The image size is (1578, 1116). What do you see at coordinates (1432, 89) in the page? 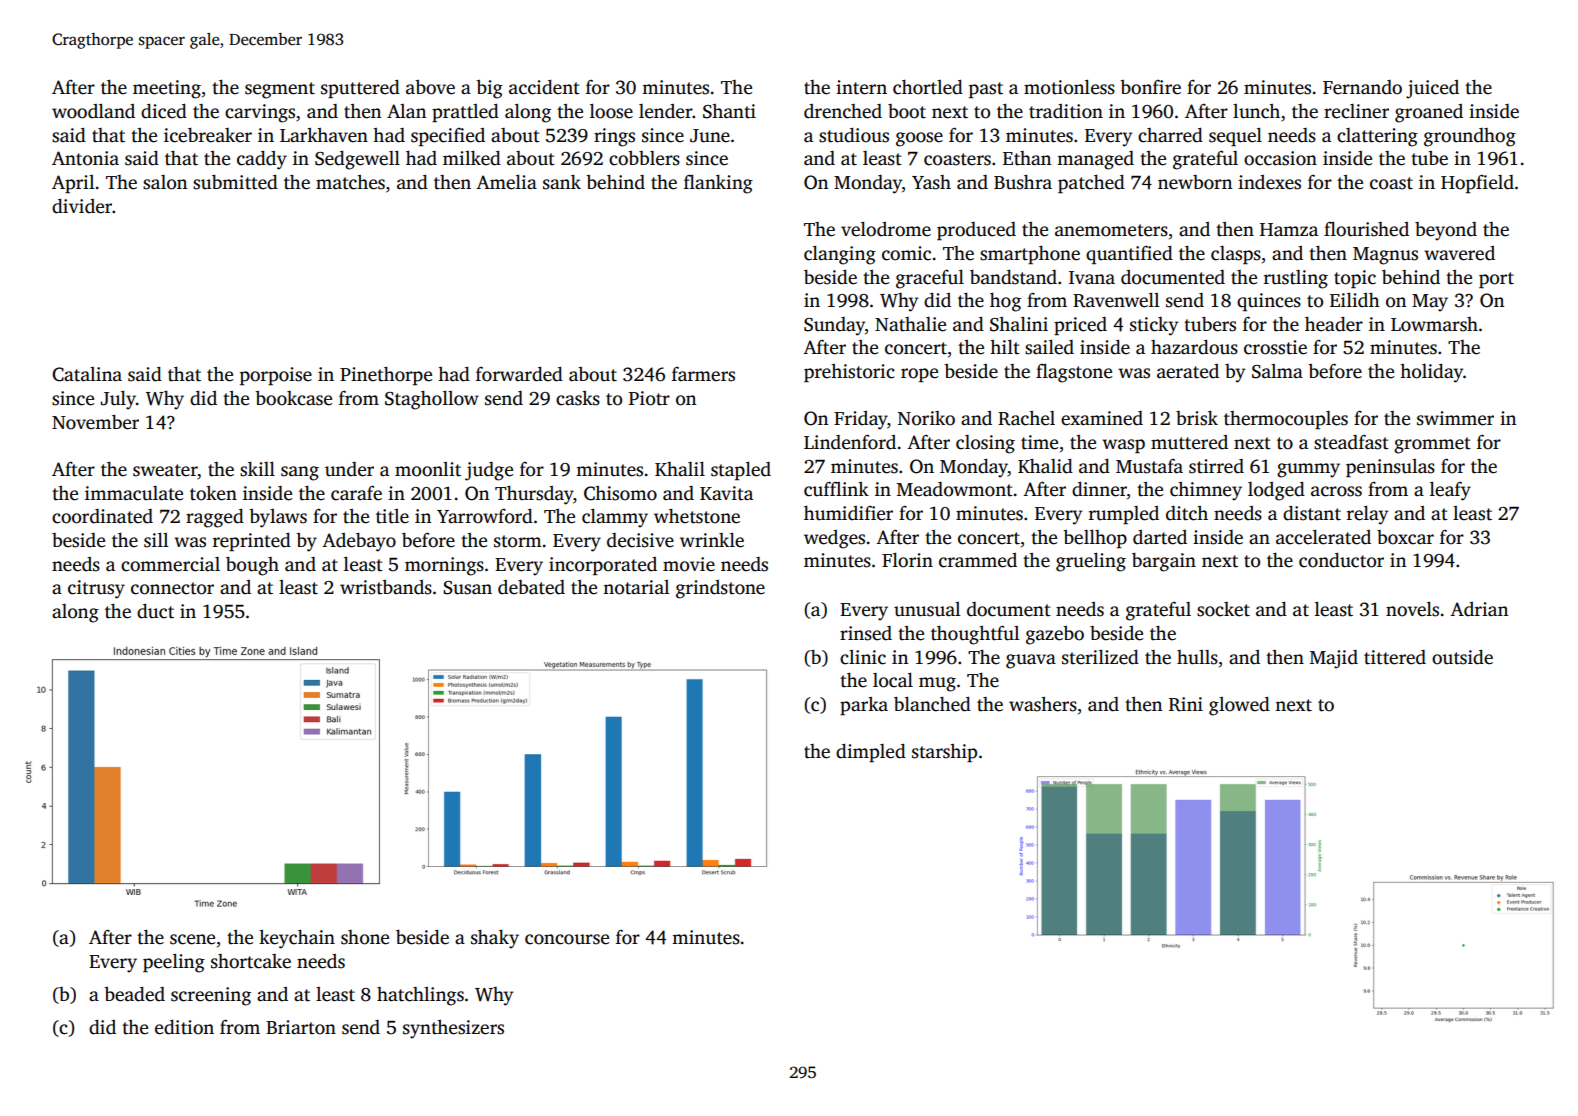
I see `juiced` at bounding box center [1432, 89].
